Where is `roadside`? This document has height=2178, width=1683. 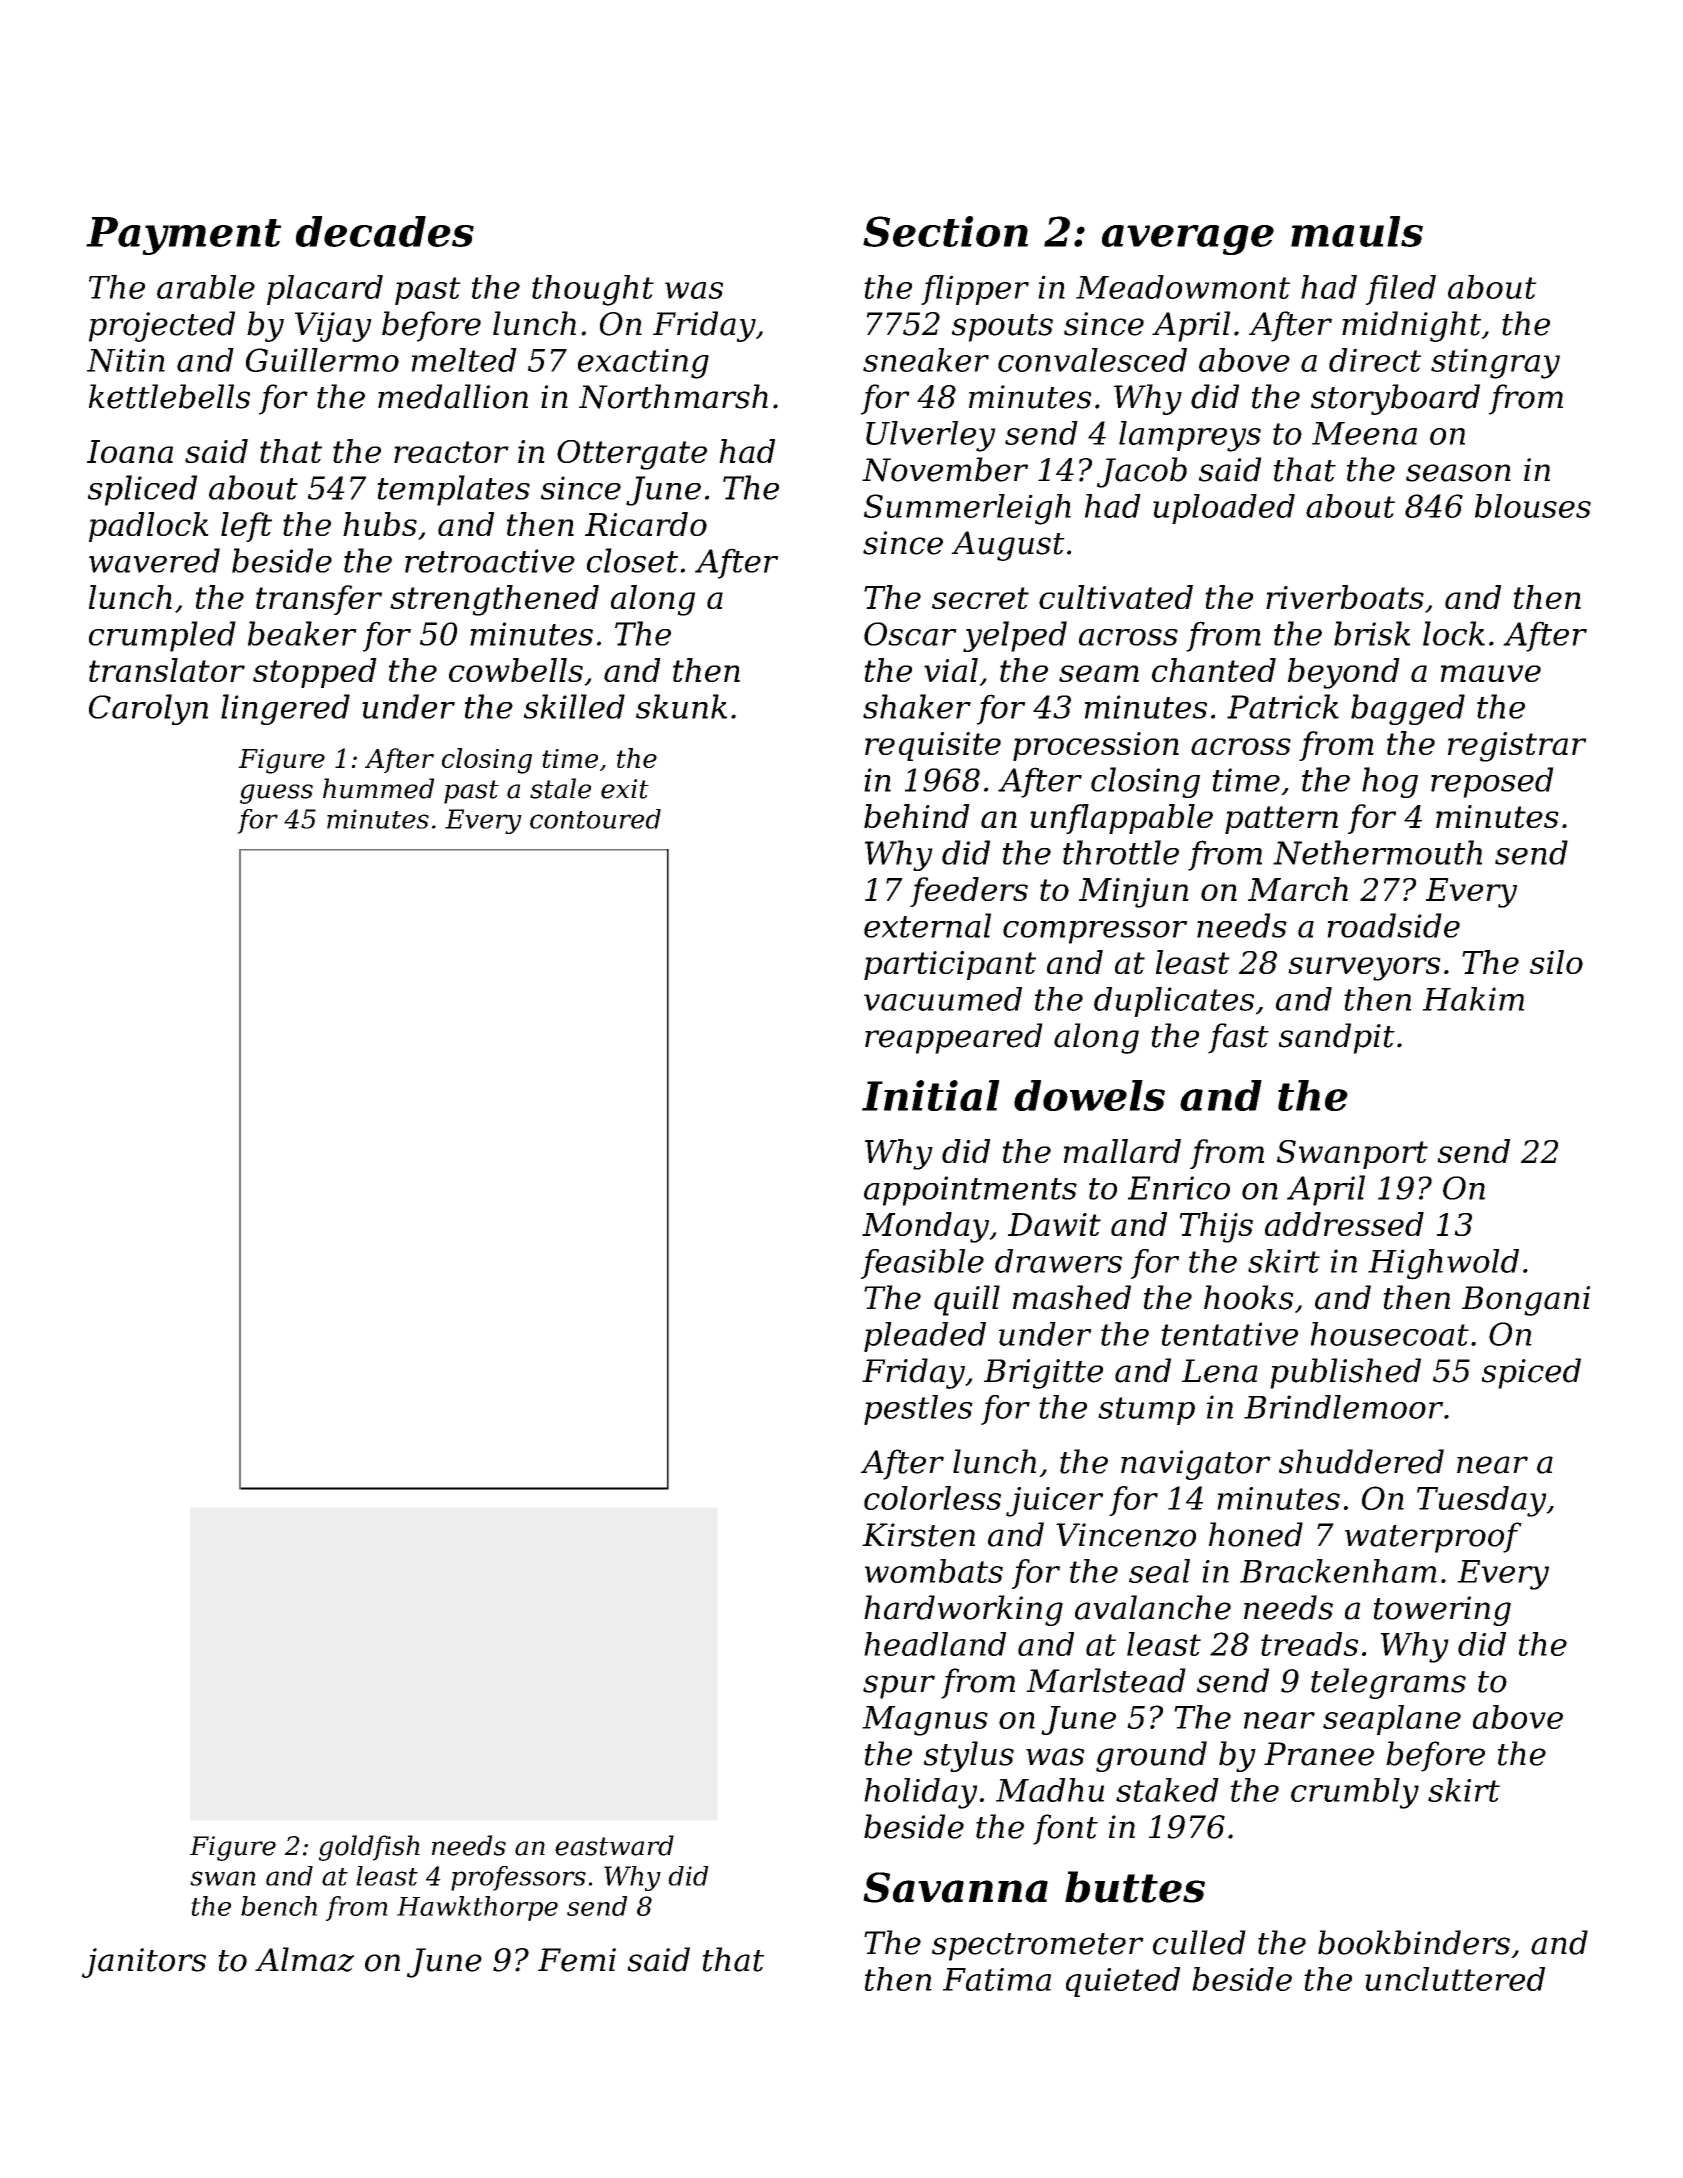
roadside is located at coordinates (1393, 925).
